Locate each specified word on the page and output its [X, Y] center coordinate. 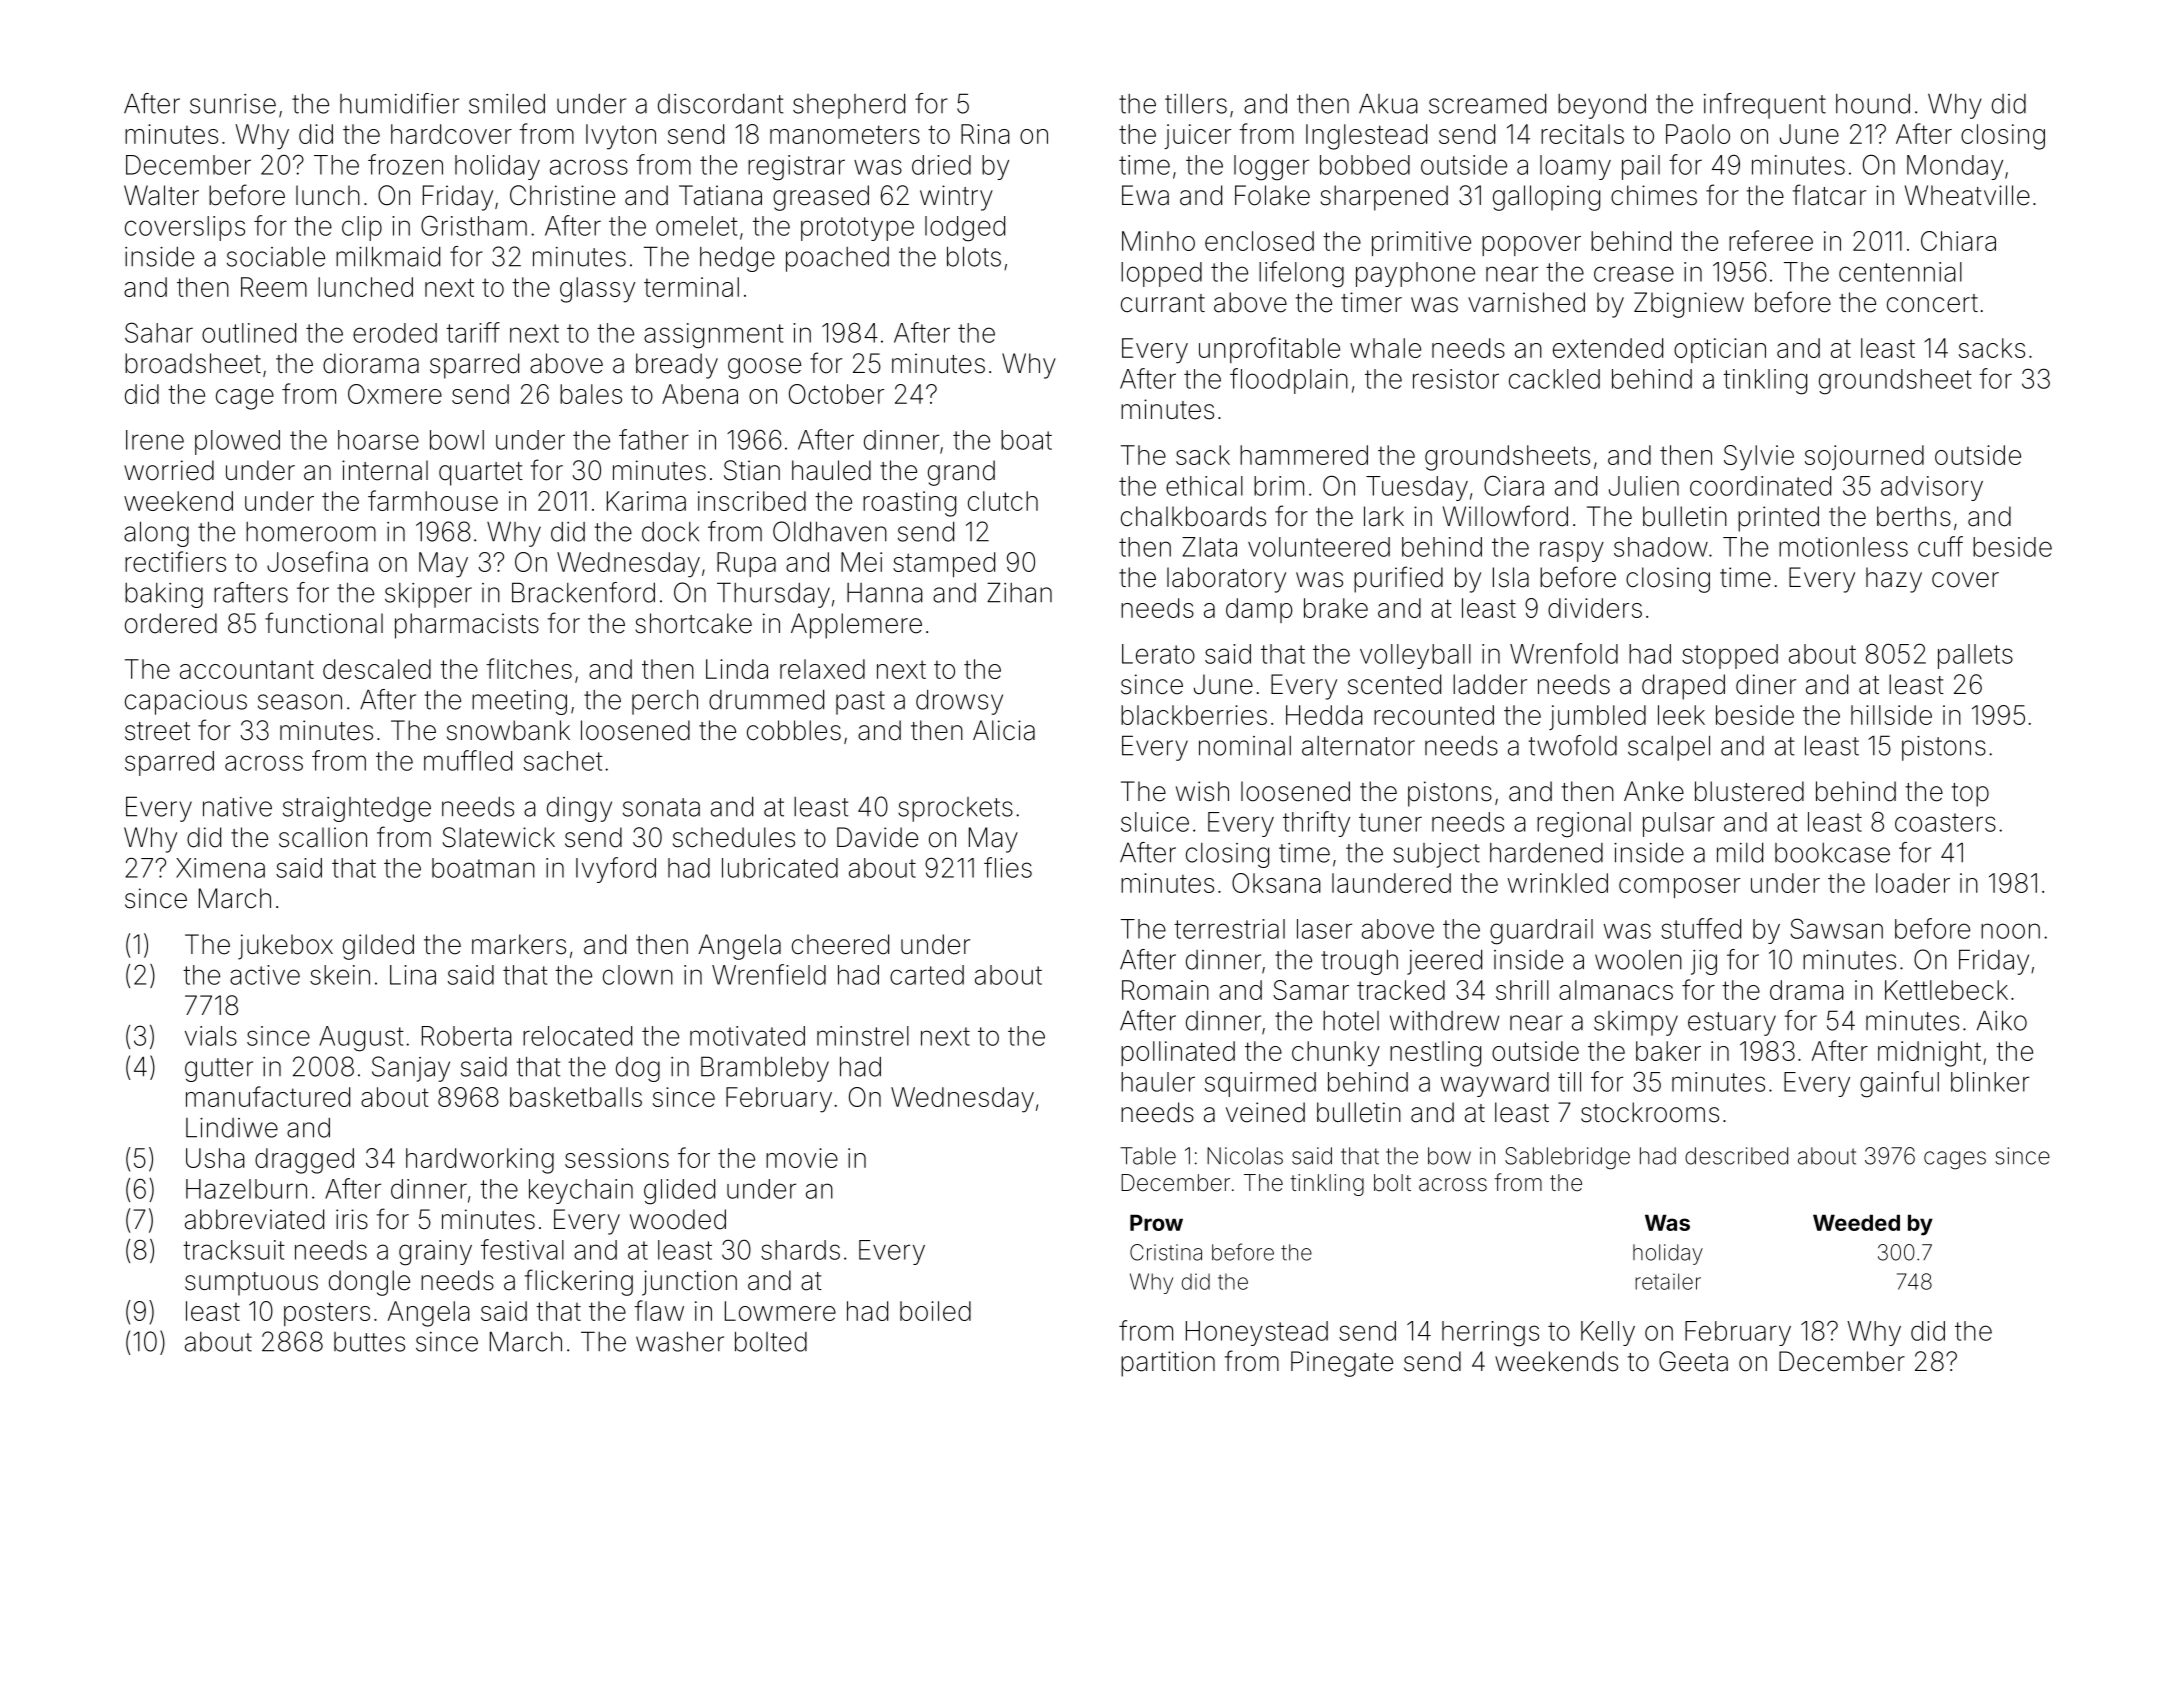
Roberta [467, 1036]
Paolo [1698, 134]
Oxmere [395, 394]
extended [1608, 348]
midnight [1929, 1054]
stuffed [1701, 928]
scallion [323, 837]
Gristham [474, 225]
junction [689, 1283]
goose [764, 368]
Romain [1165, 990]
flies [1008, 867]
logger [1271, 168]
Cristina [1166, 1252]
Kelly [1608, 1333]
